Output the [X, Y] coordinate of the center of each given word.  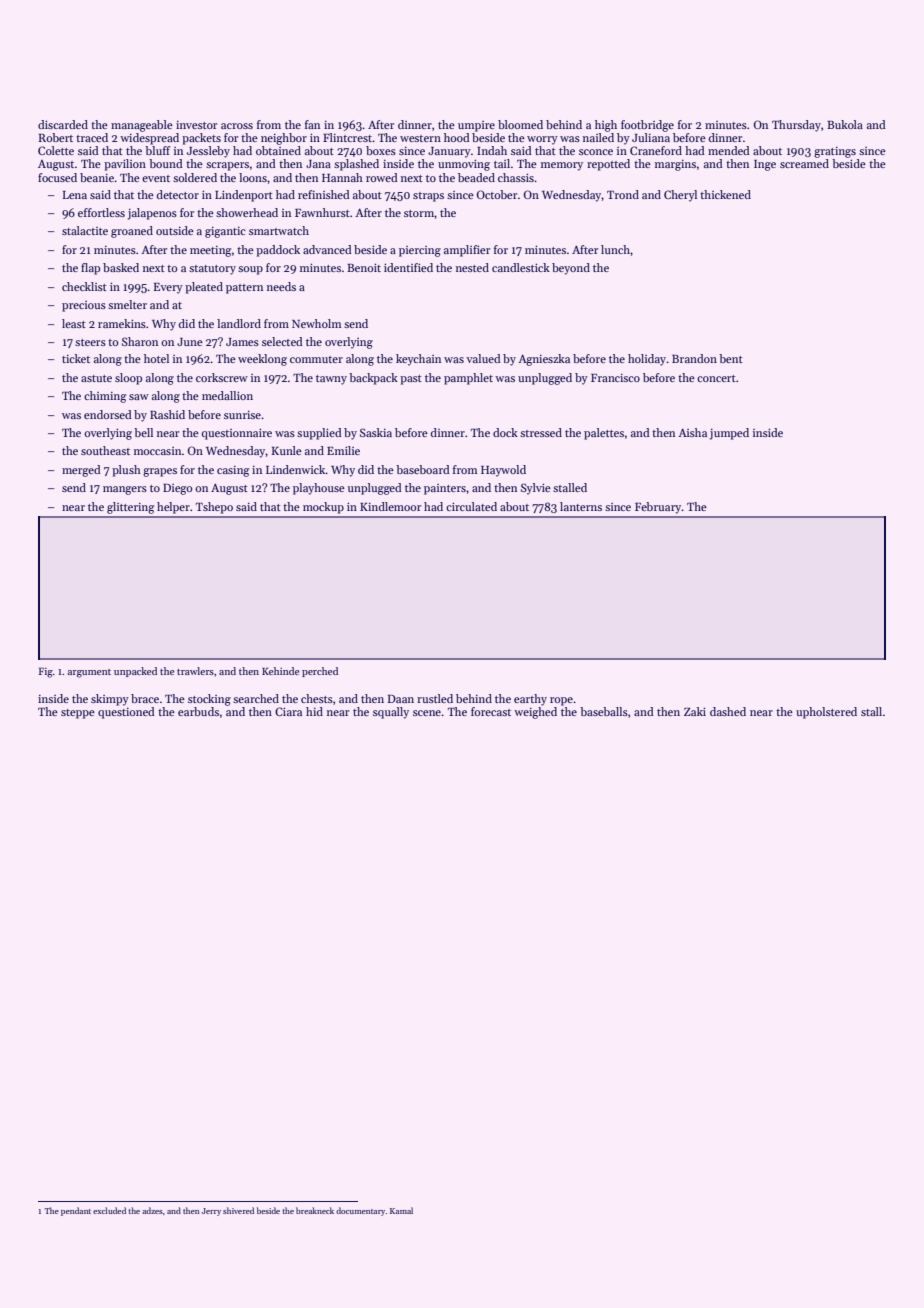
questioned [126, 713]
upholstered [826, 713]
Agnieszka [544, 360]
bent [731, 358]
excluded [109, 1210]
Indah [492, 150]
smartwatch [279, 230]
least [74, 323]
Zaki [695, 711]
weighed [535, 713]
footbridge [647, 126]
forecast [491, 711]
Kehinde [281, 671]
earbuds [198, 711]
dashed [728, 711]
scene [427, 713]
